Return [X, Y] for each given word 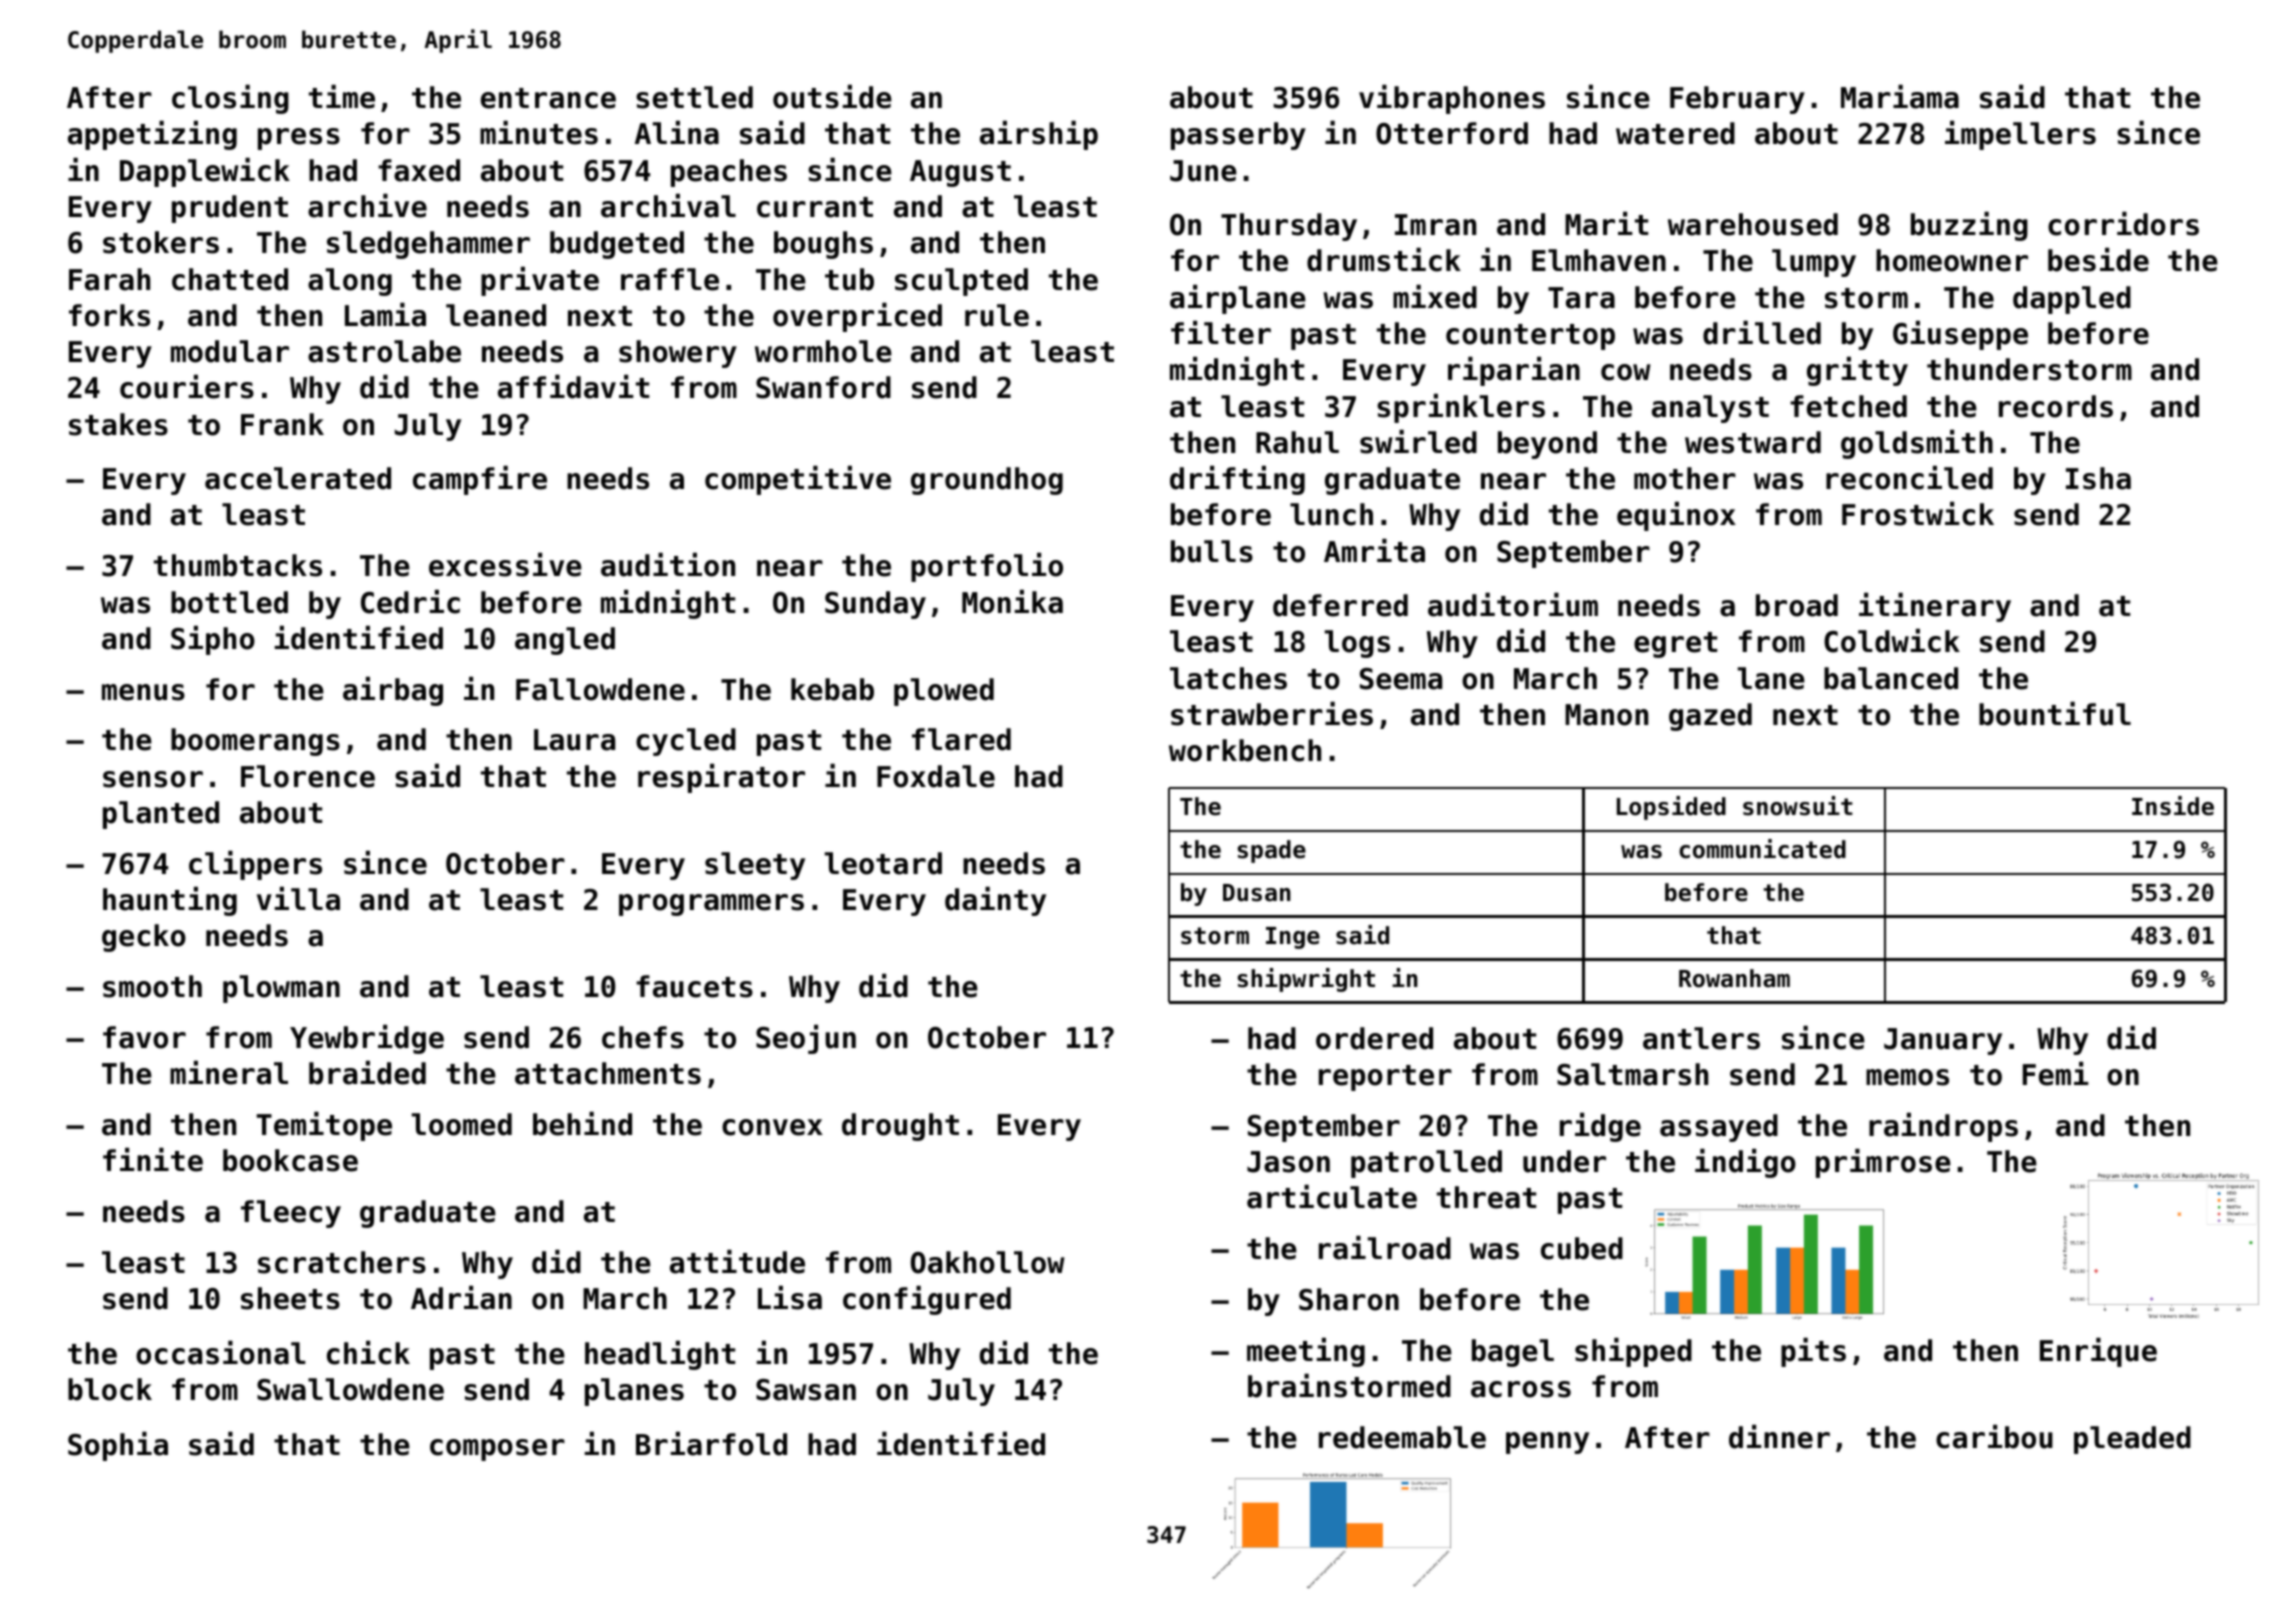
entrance [548, 98]
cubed [1582, 1248]
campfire [480, 480]
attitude [737, 1262]
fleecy [291, 1214]
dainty [995, 901]
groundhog [987, 481]
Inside [2173, 806]
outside [832, 97]
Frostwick [1918, 514]
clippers [255, 865]
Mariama [1900, 97]
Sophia [118, 1446]
